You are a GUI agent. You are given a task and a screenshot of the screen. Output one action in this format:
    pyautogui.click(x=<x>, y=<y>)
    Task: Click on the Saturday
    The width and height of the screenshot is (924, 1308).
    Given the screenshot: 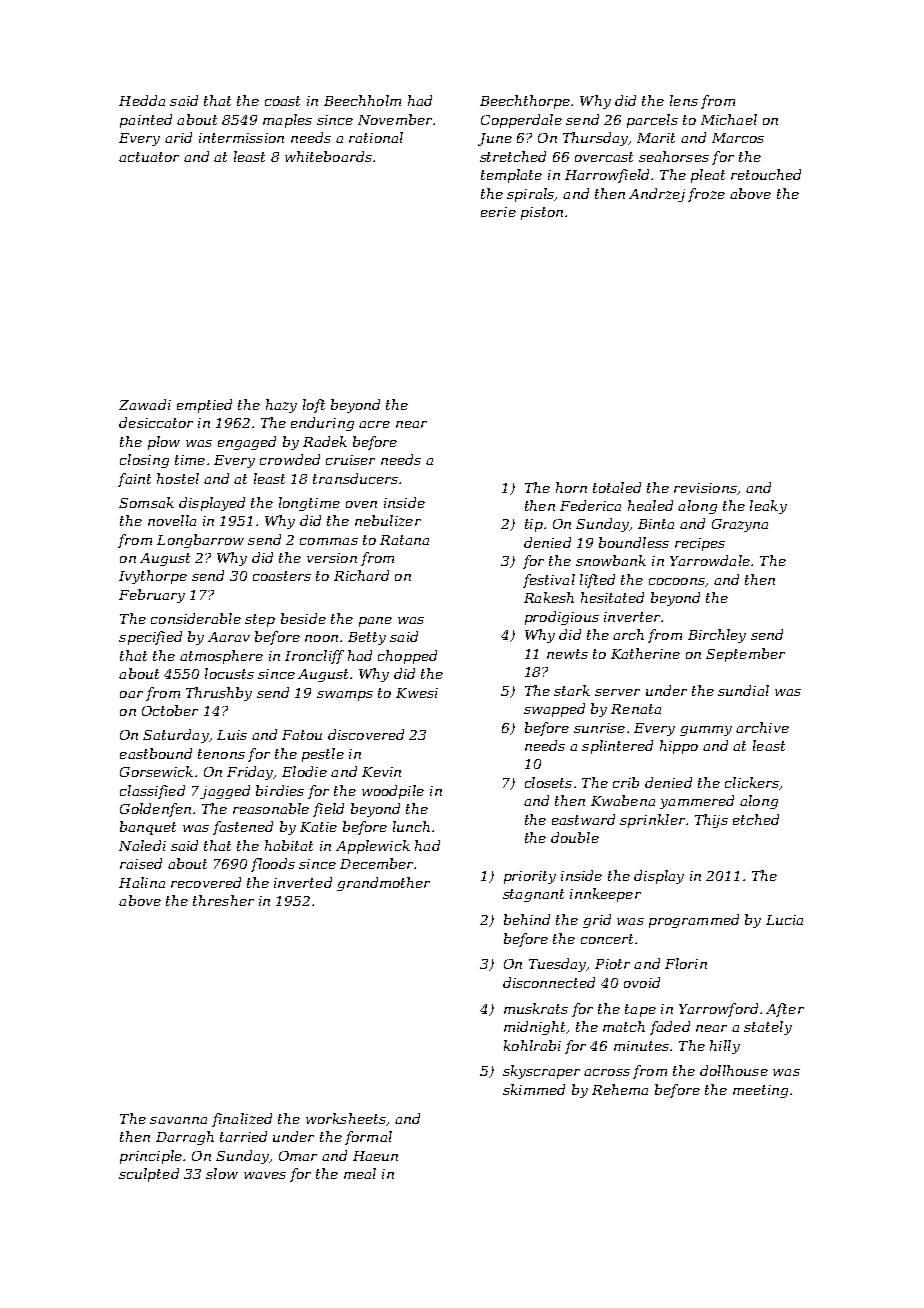 What is the action you would take?
    pyautogui.click(x=176, y=736)
